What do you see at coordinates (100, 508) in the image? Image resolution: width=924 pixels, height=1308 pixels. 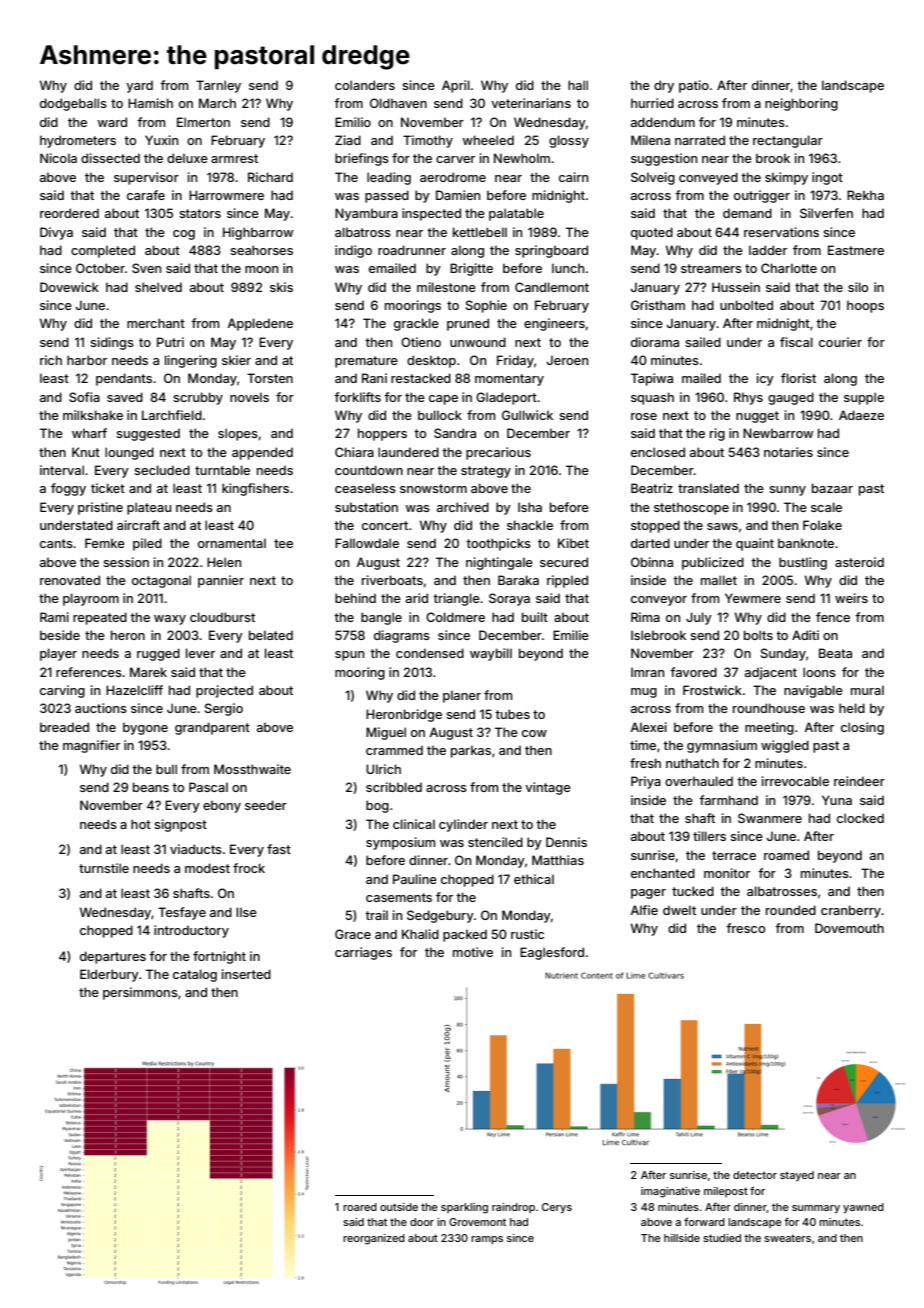 I see `pristine` at bounding box center [100, 508].
